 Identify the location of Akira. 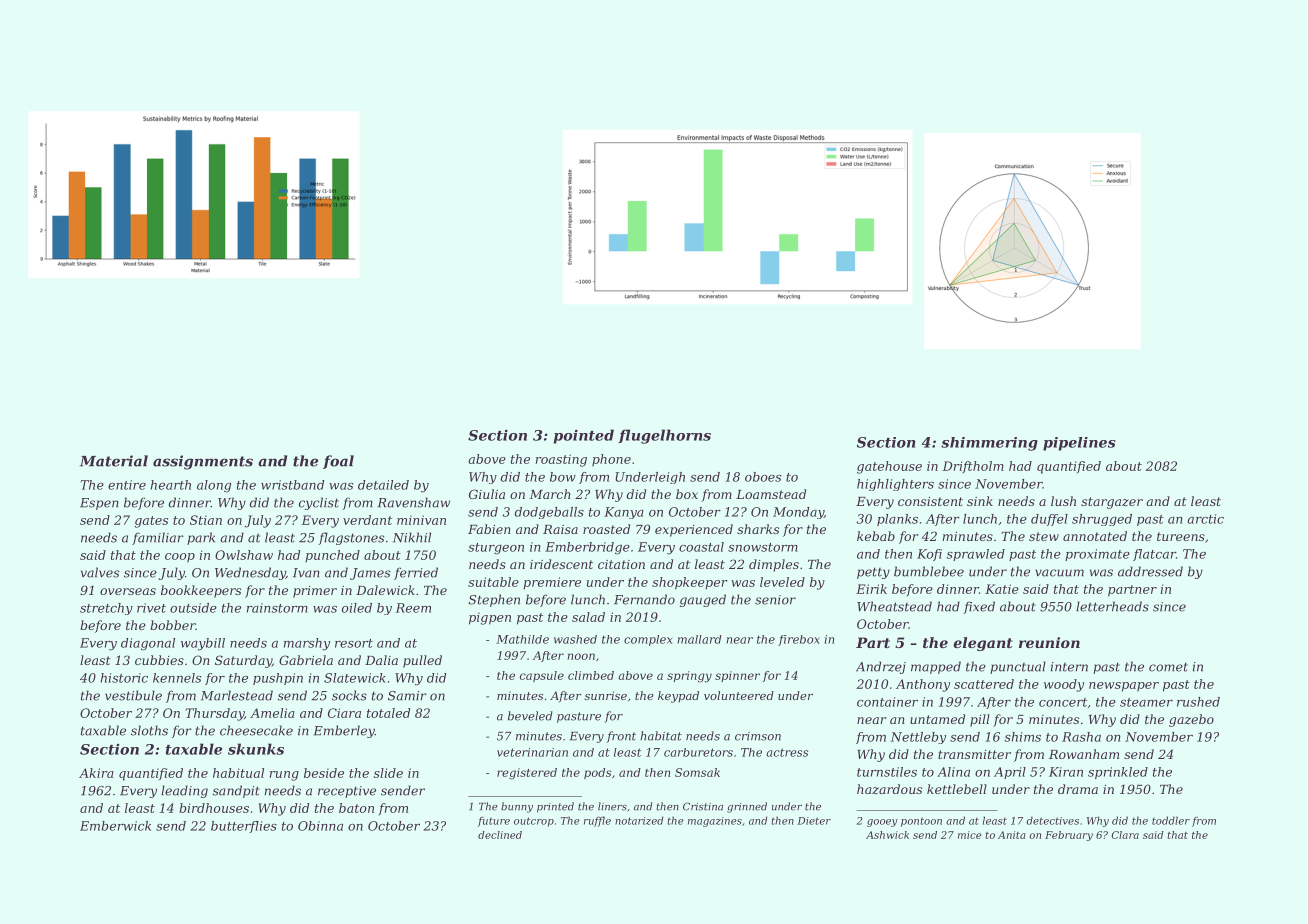
(96, 773).
